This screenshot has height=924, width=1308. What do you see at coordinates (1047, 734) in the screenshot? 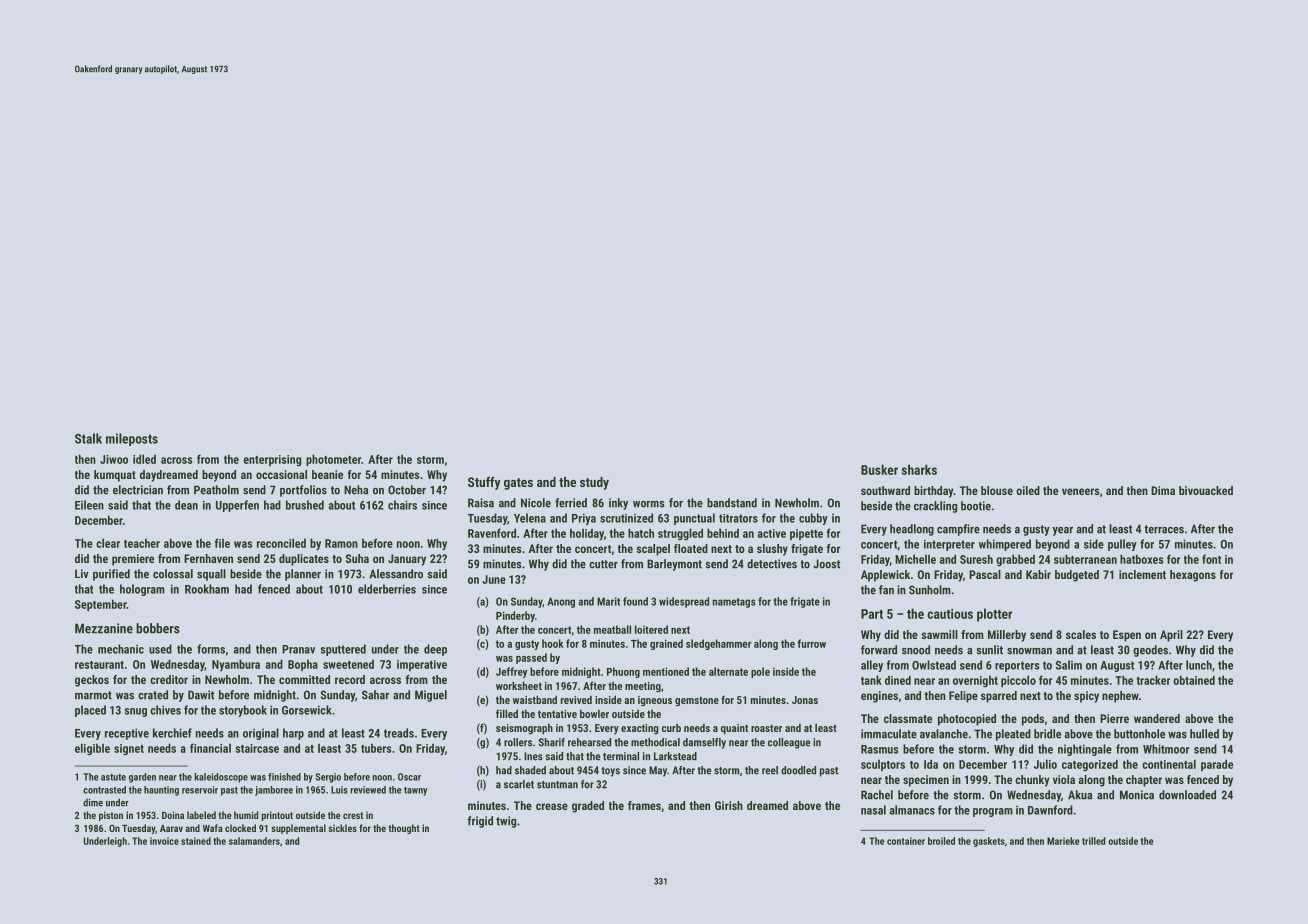
I see `bridle` at bounding box center [1047, 734].
